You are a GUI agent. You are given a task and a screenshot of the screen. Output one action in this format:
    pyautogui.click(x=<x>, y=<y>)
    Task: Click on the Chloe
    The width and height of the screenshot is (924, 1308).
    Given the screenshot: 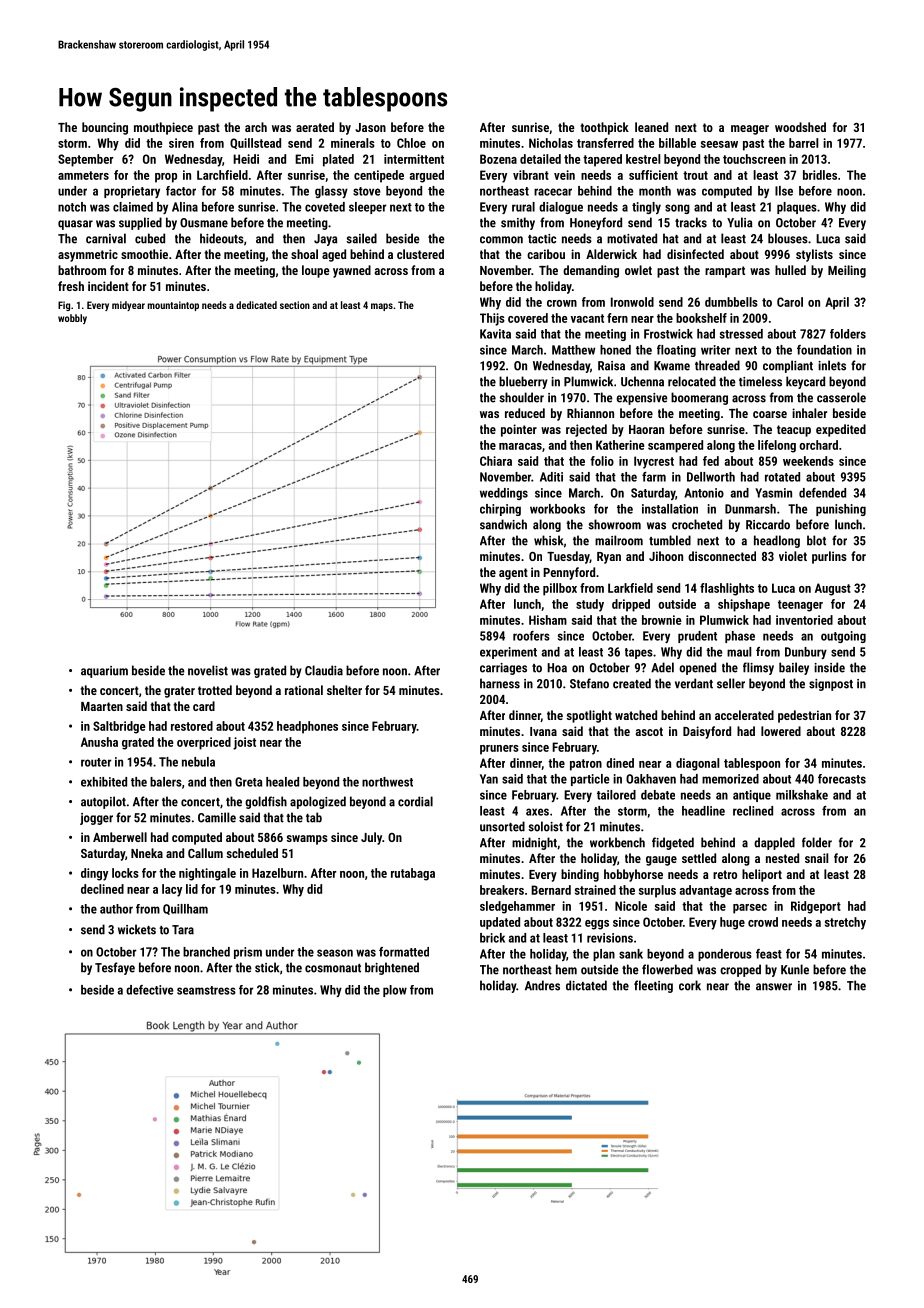 What is the action you would take?
    pyautogui.click(x=411, y=143)
